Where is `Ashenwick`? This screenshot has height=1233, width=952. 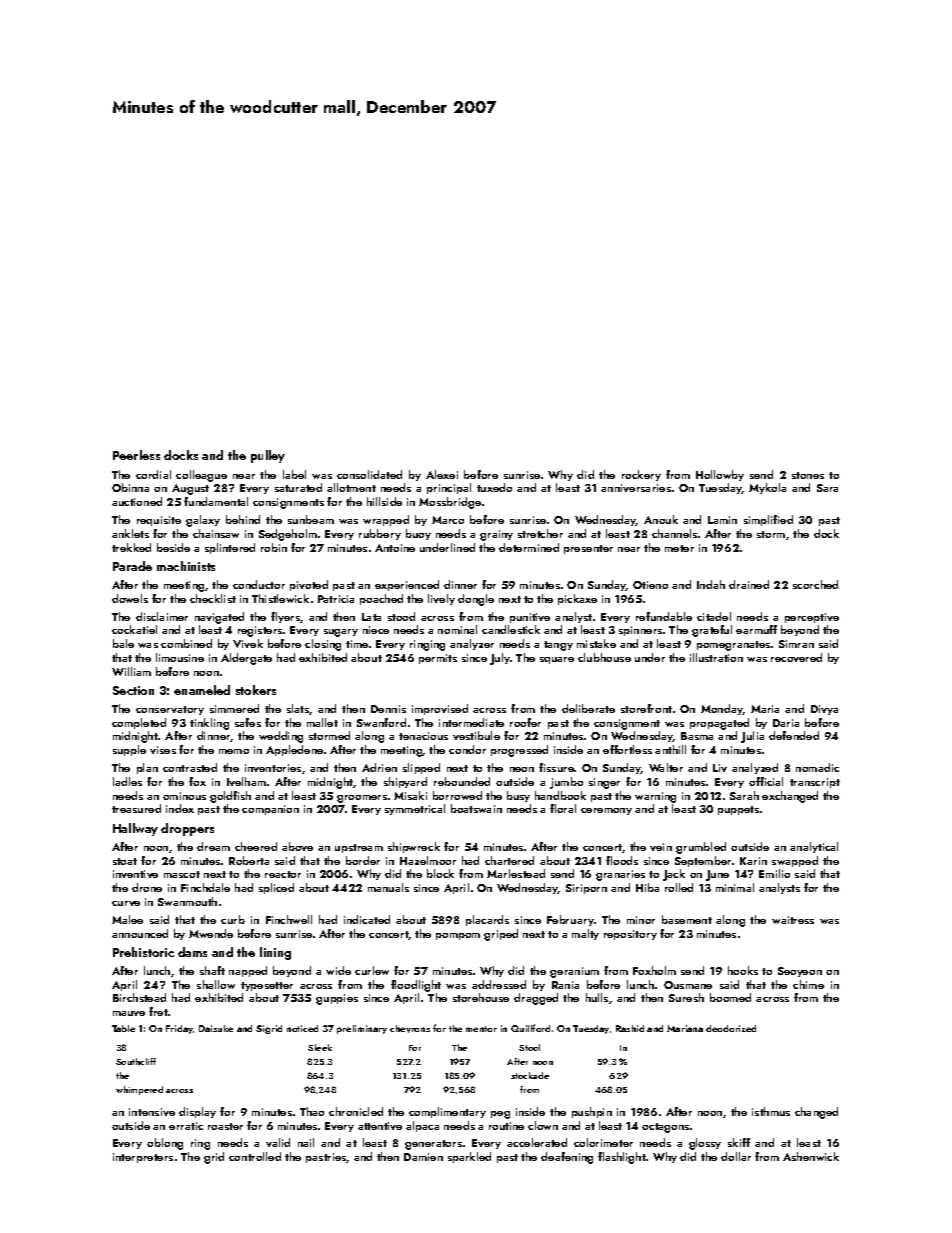 Ashenwick is located at coordinates (811, 1156).
